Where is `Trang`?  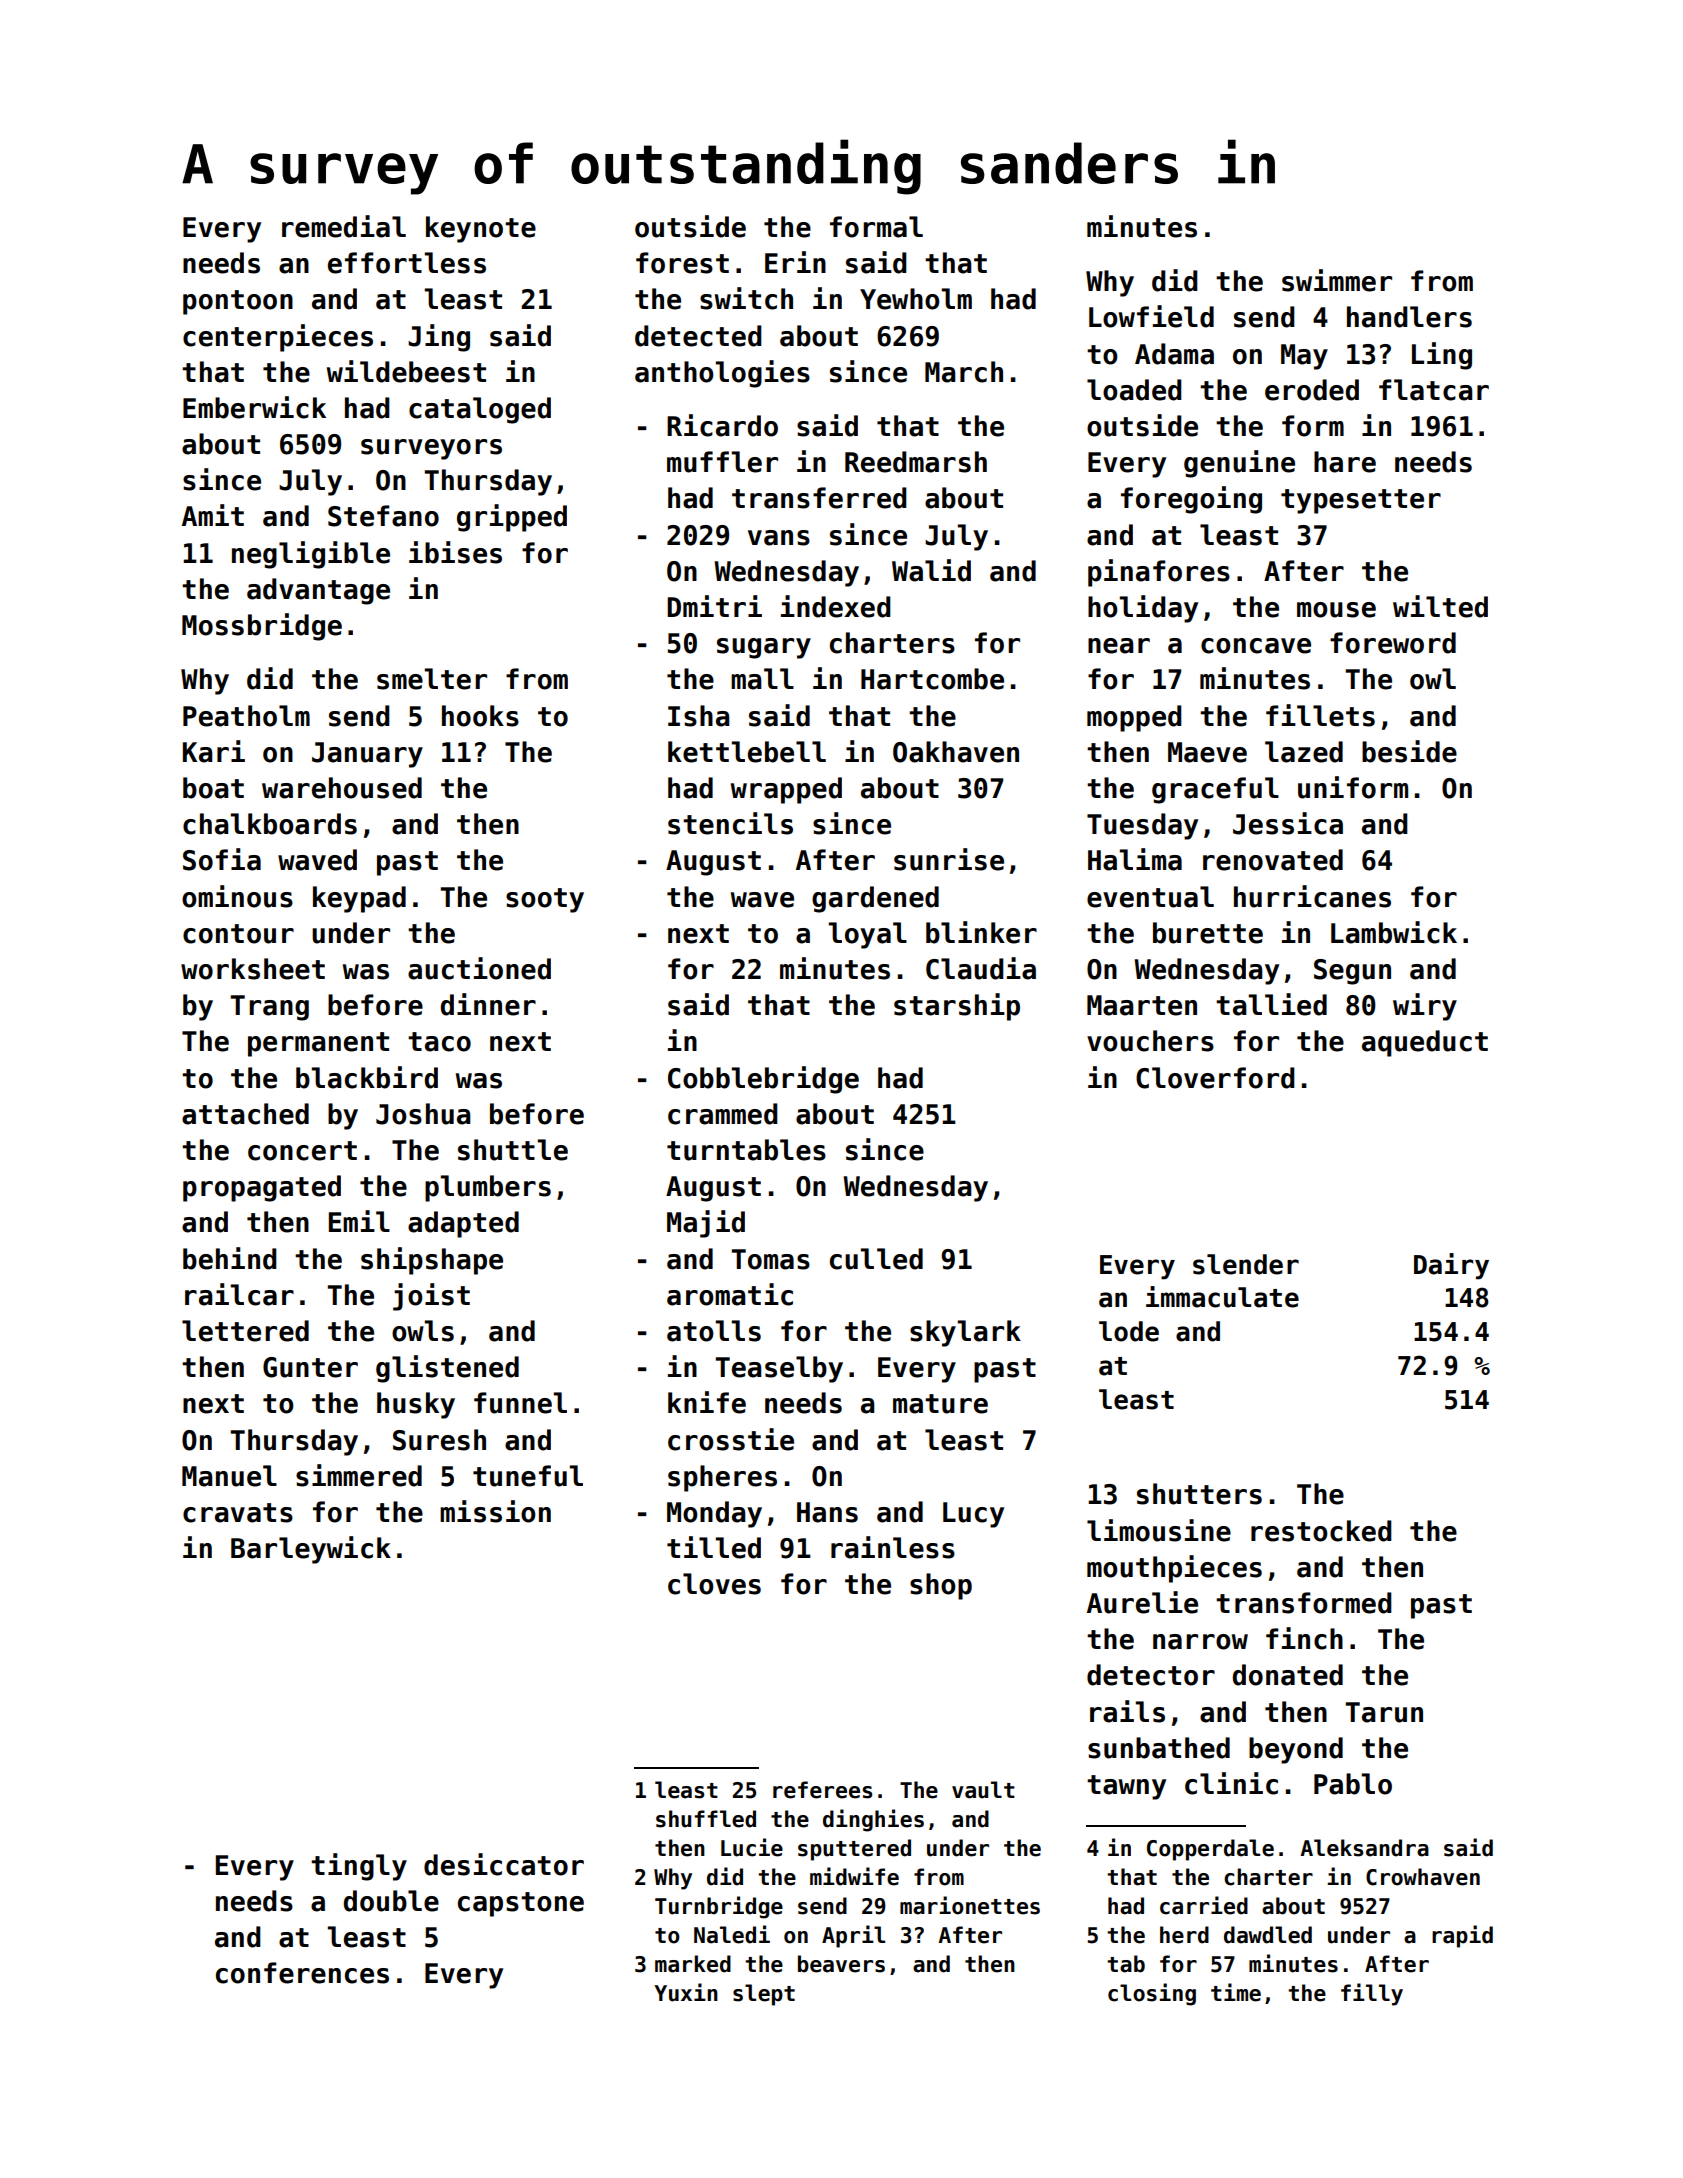 Trang is located at coordinates (269, 1008).
